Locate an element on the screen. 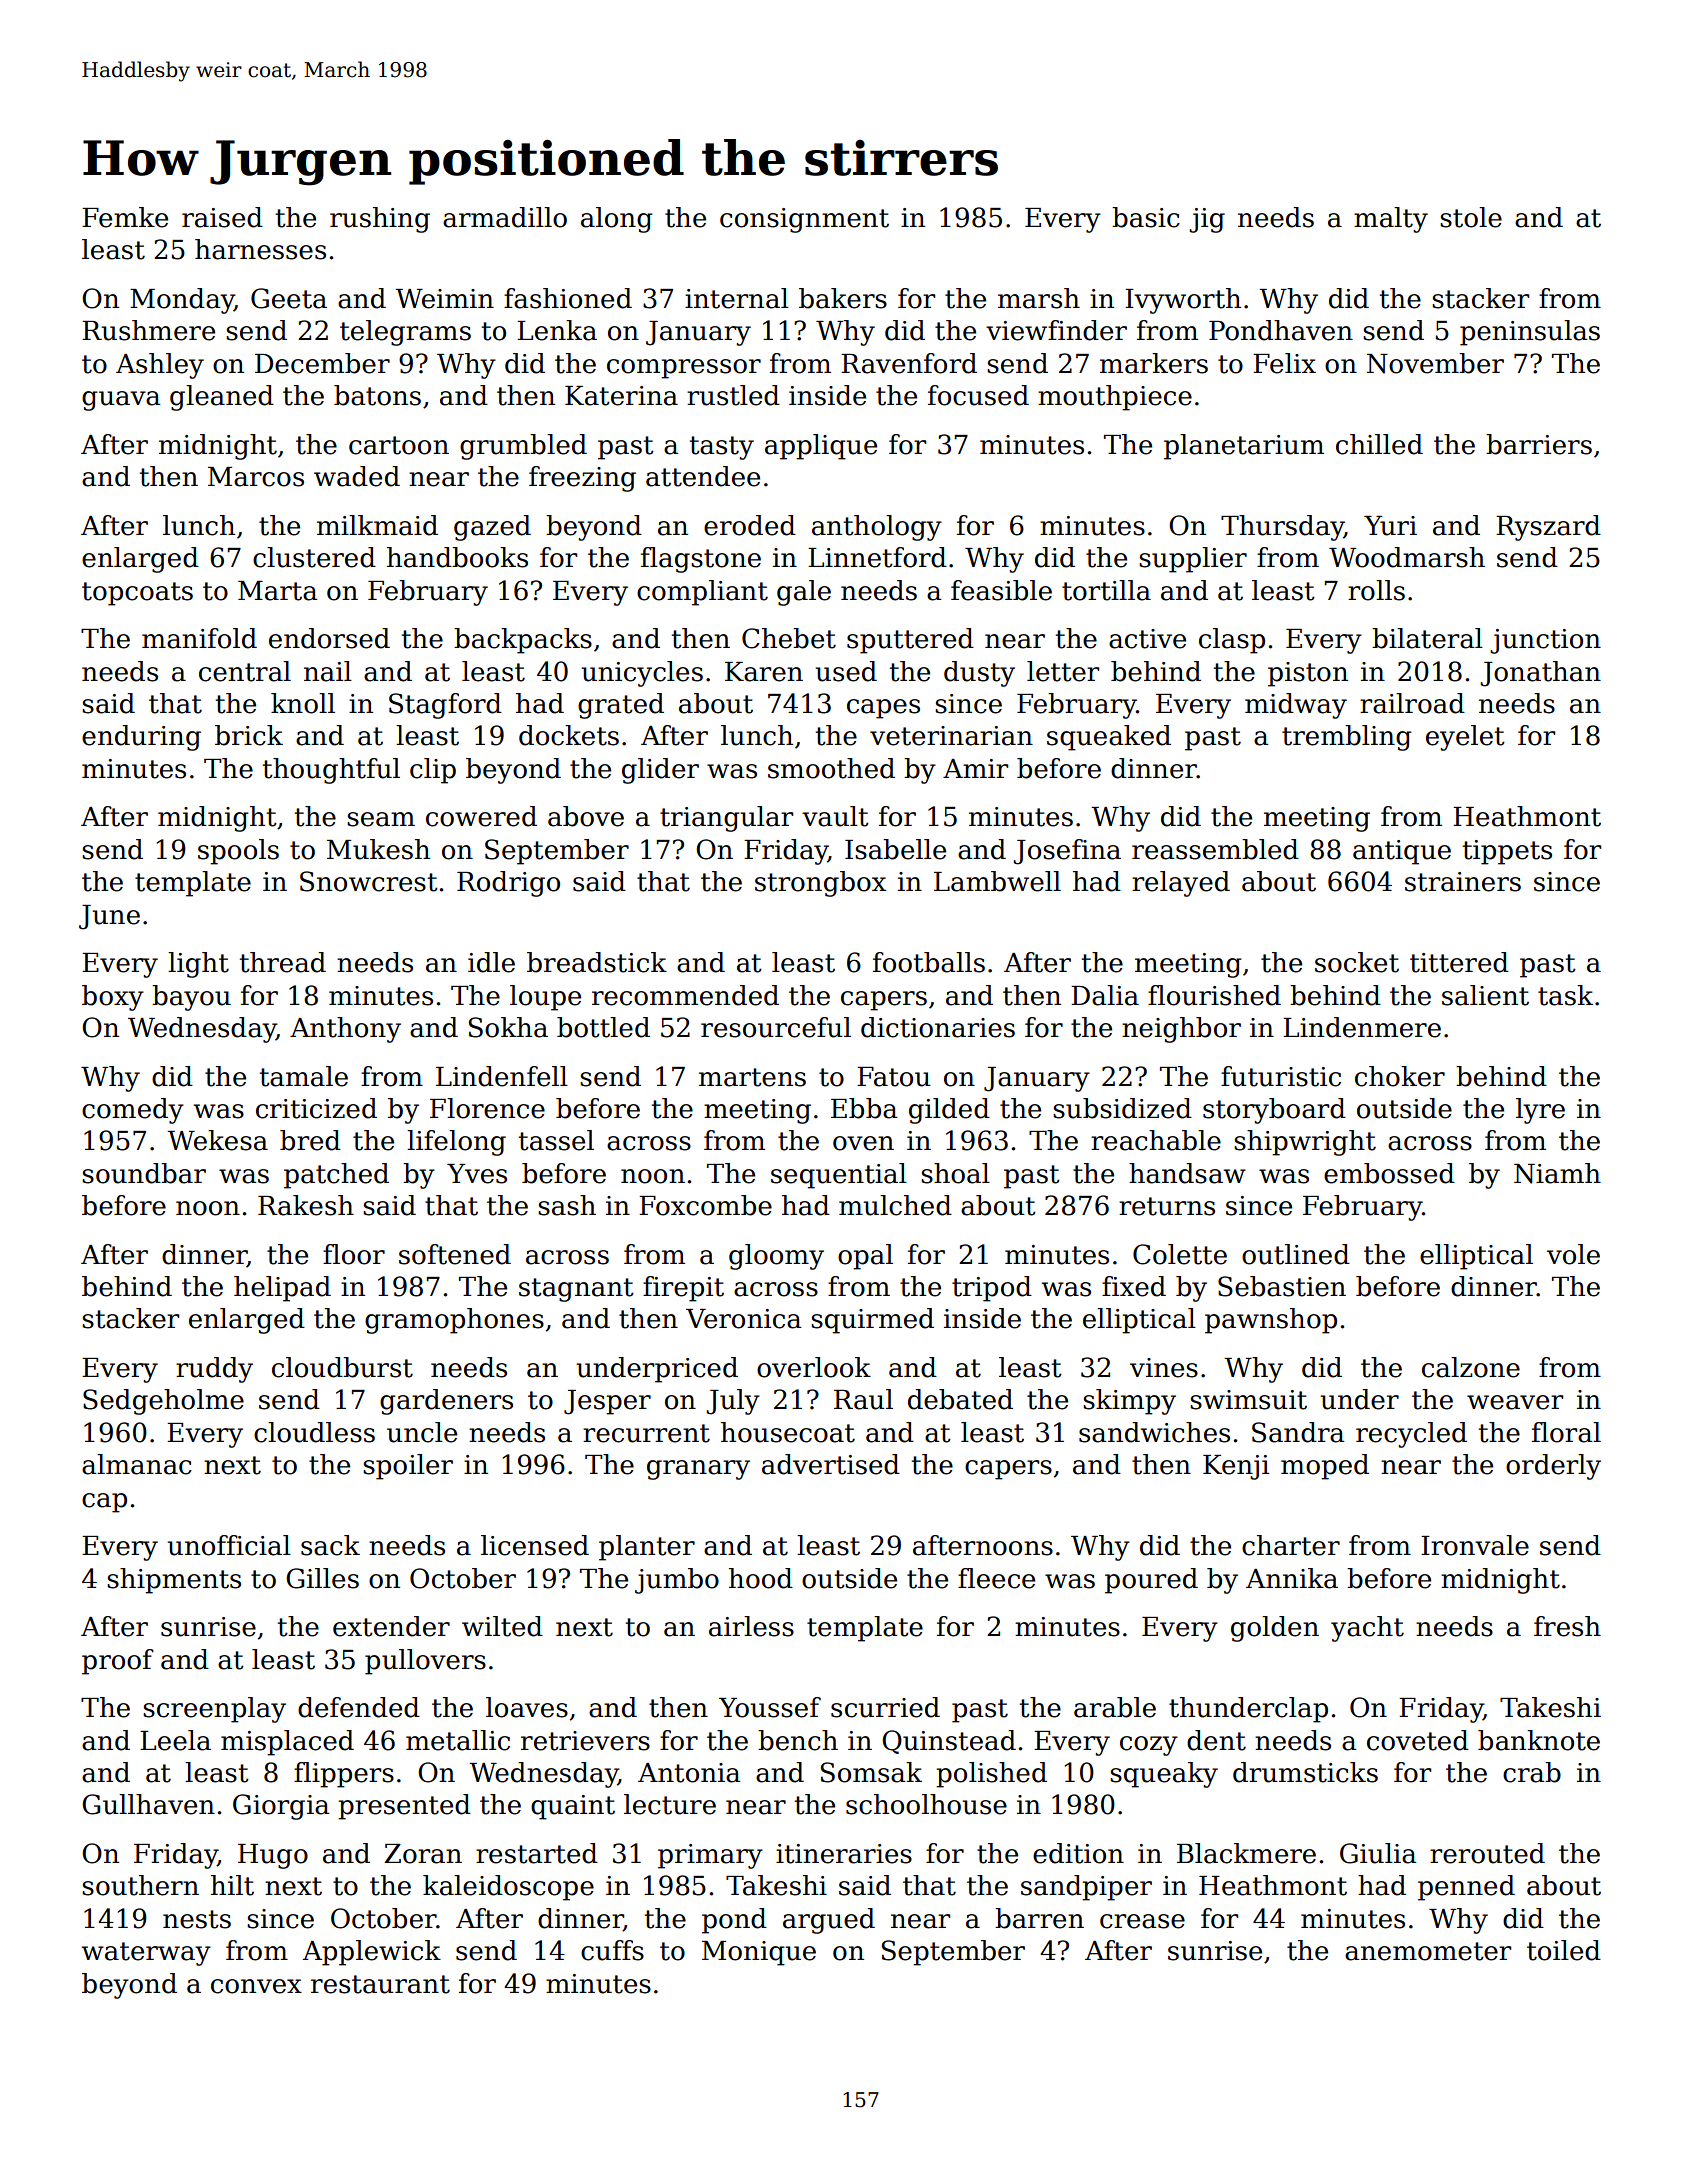  June is located at coordinates (109, 917).
